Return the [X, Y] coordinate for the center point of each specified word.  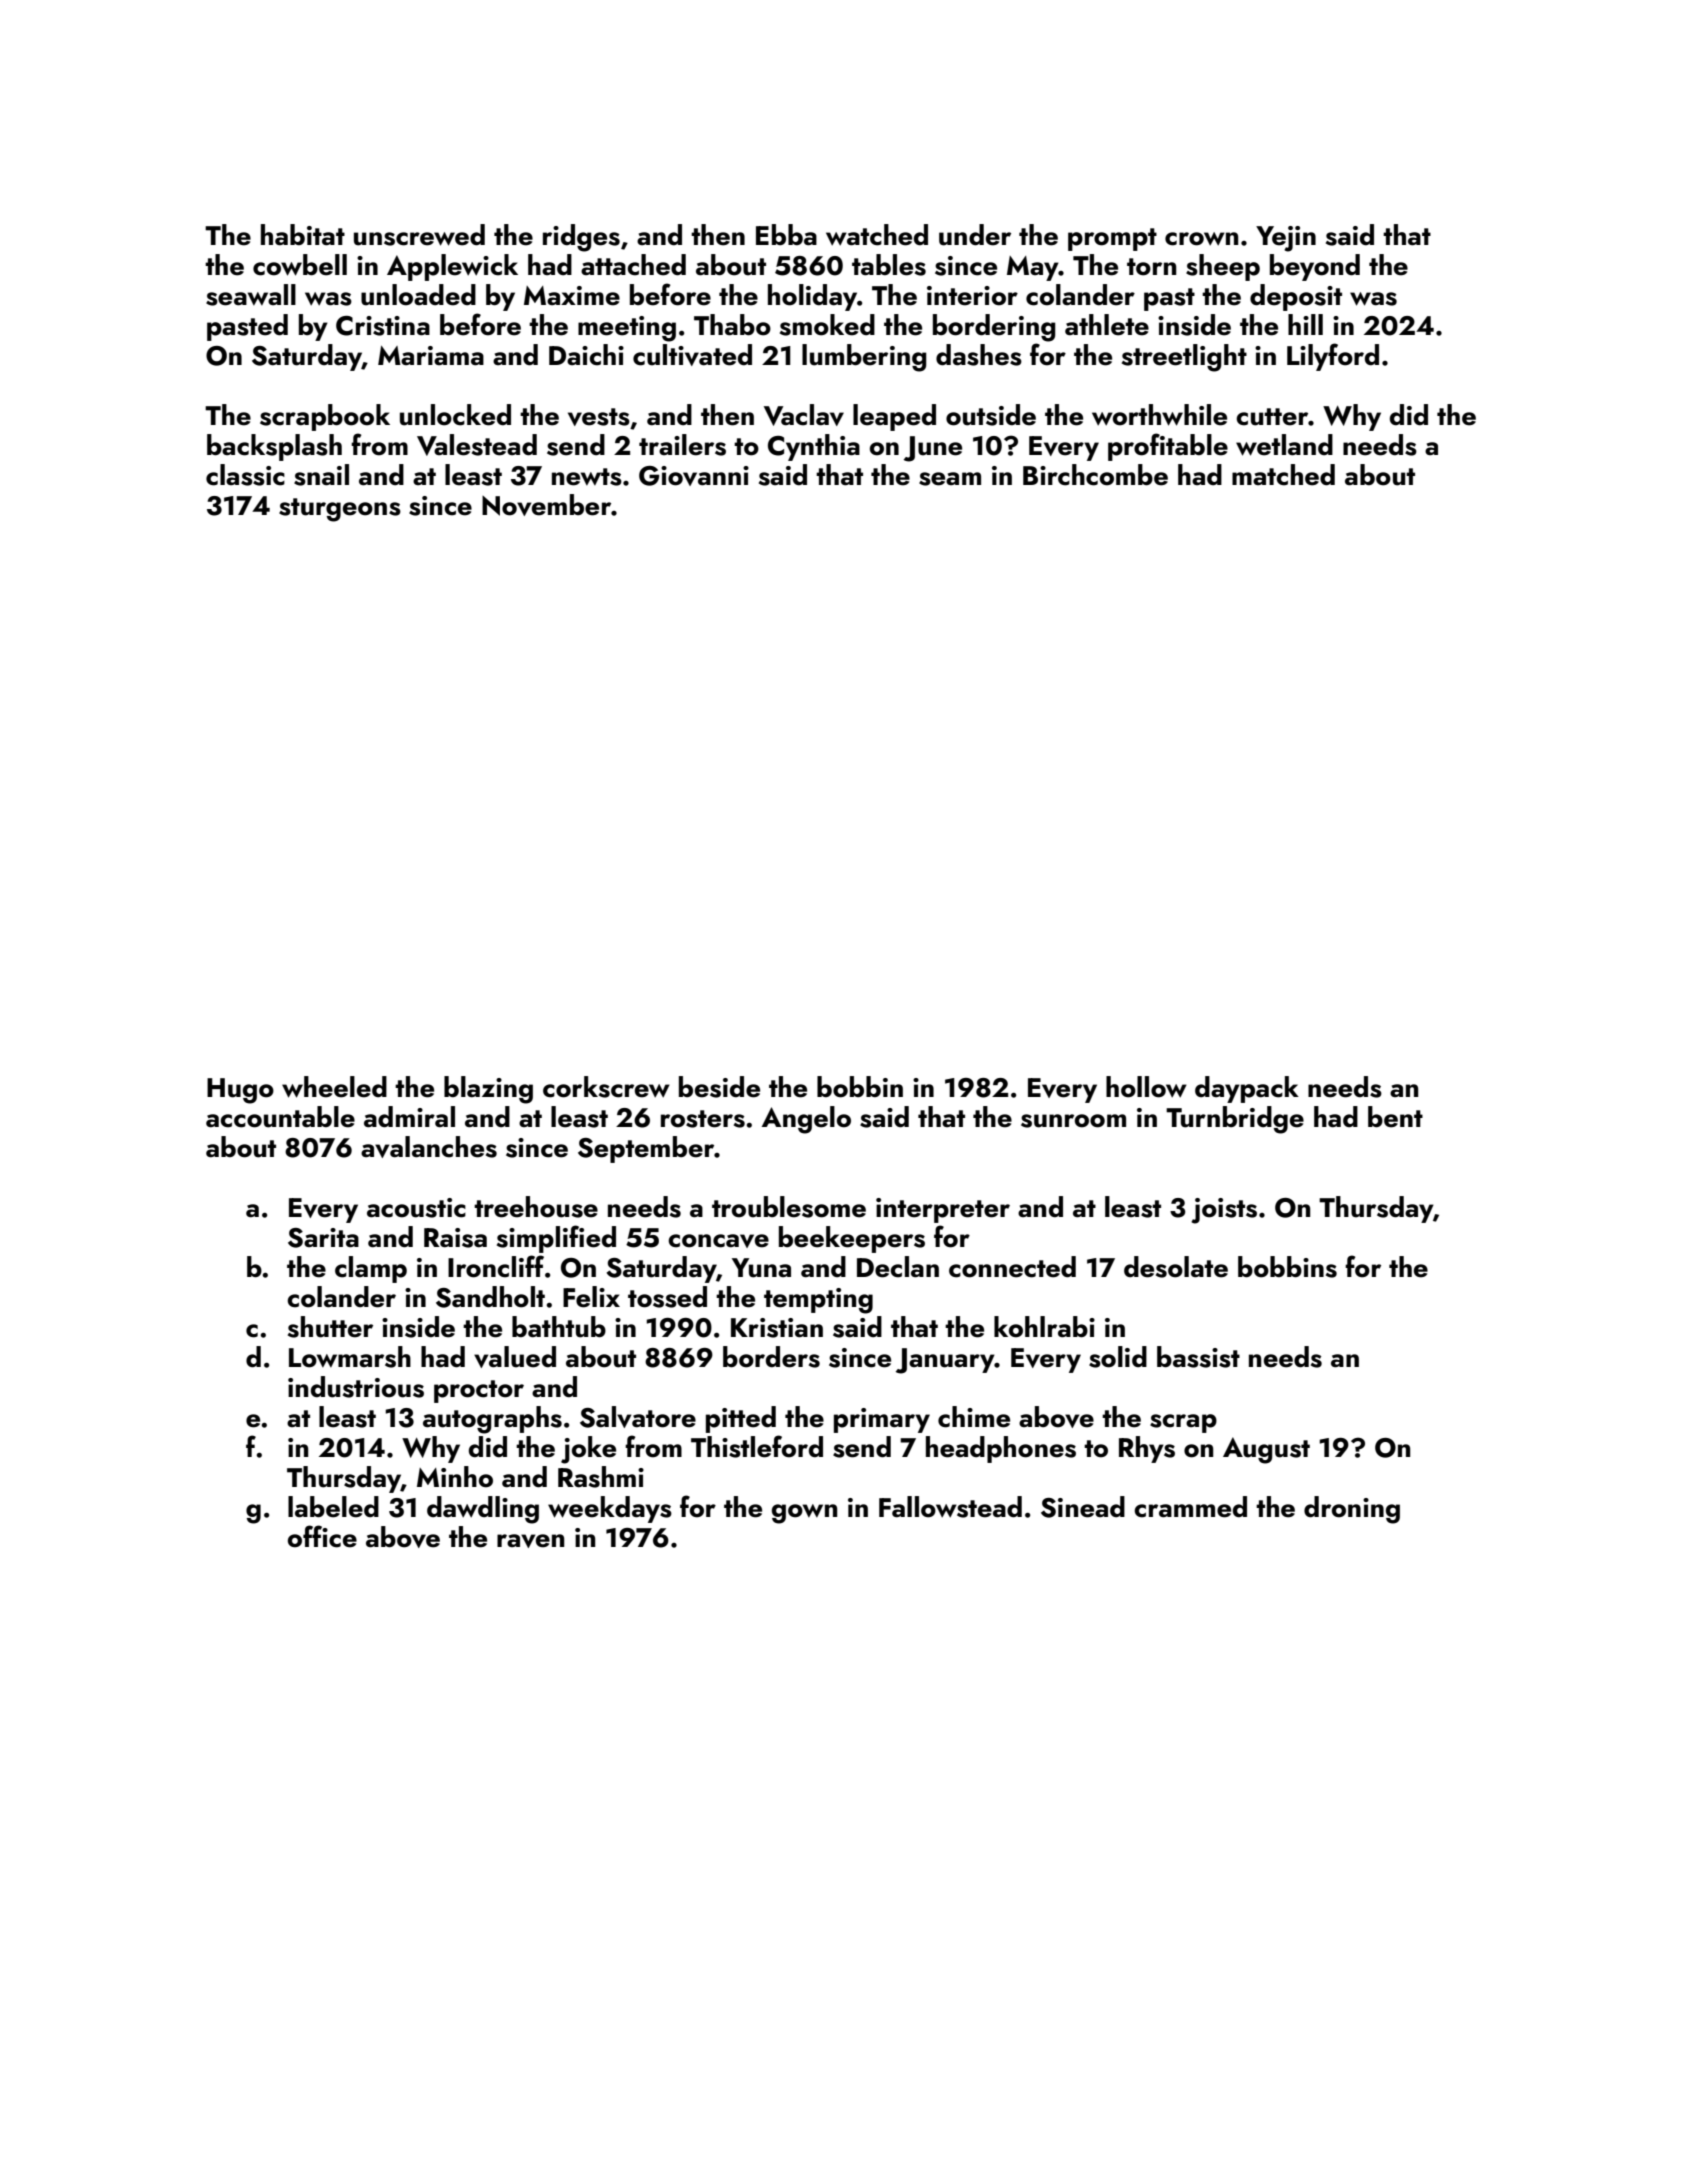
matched [1283, 475]
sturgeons [340, 510]
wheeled [334, 1087]
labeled [333, 1507]
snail [321, 475]
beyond [1315, 267]
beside [719, 1087]
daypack [1247, 1089]
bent [1395, 1117]
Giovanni [694, 476]
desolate [1176, 1267]
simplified [556, 1239]
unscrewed [419, 235]
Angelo [806, 1120]
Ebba [786, 235]
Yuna [761, 1268]
